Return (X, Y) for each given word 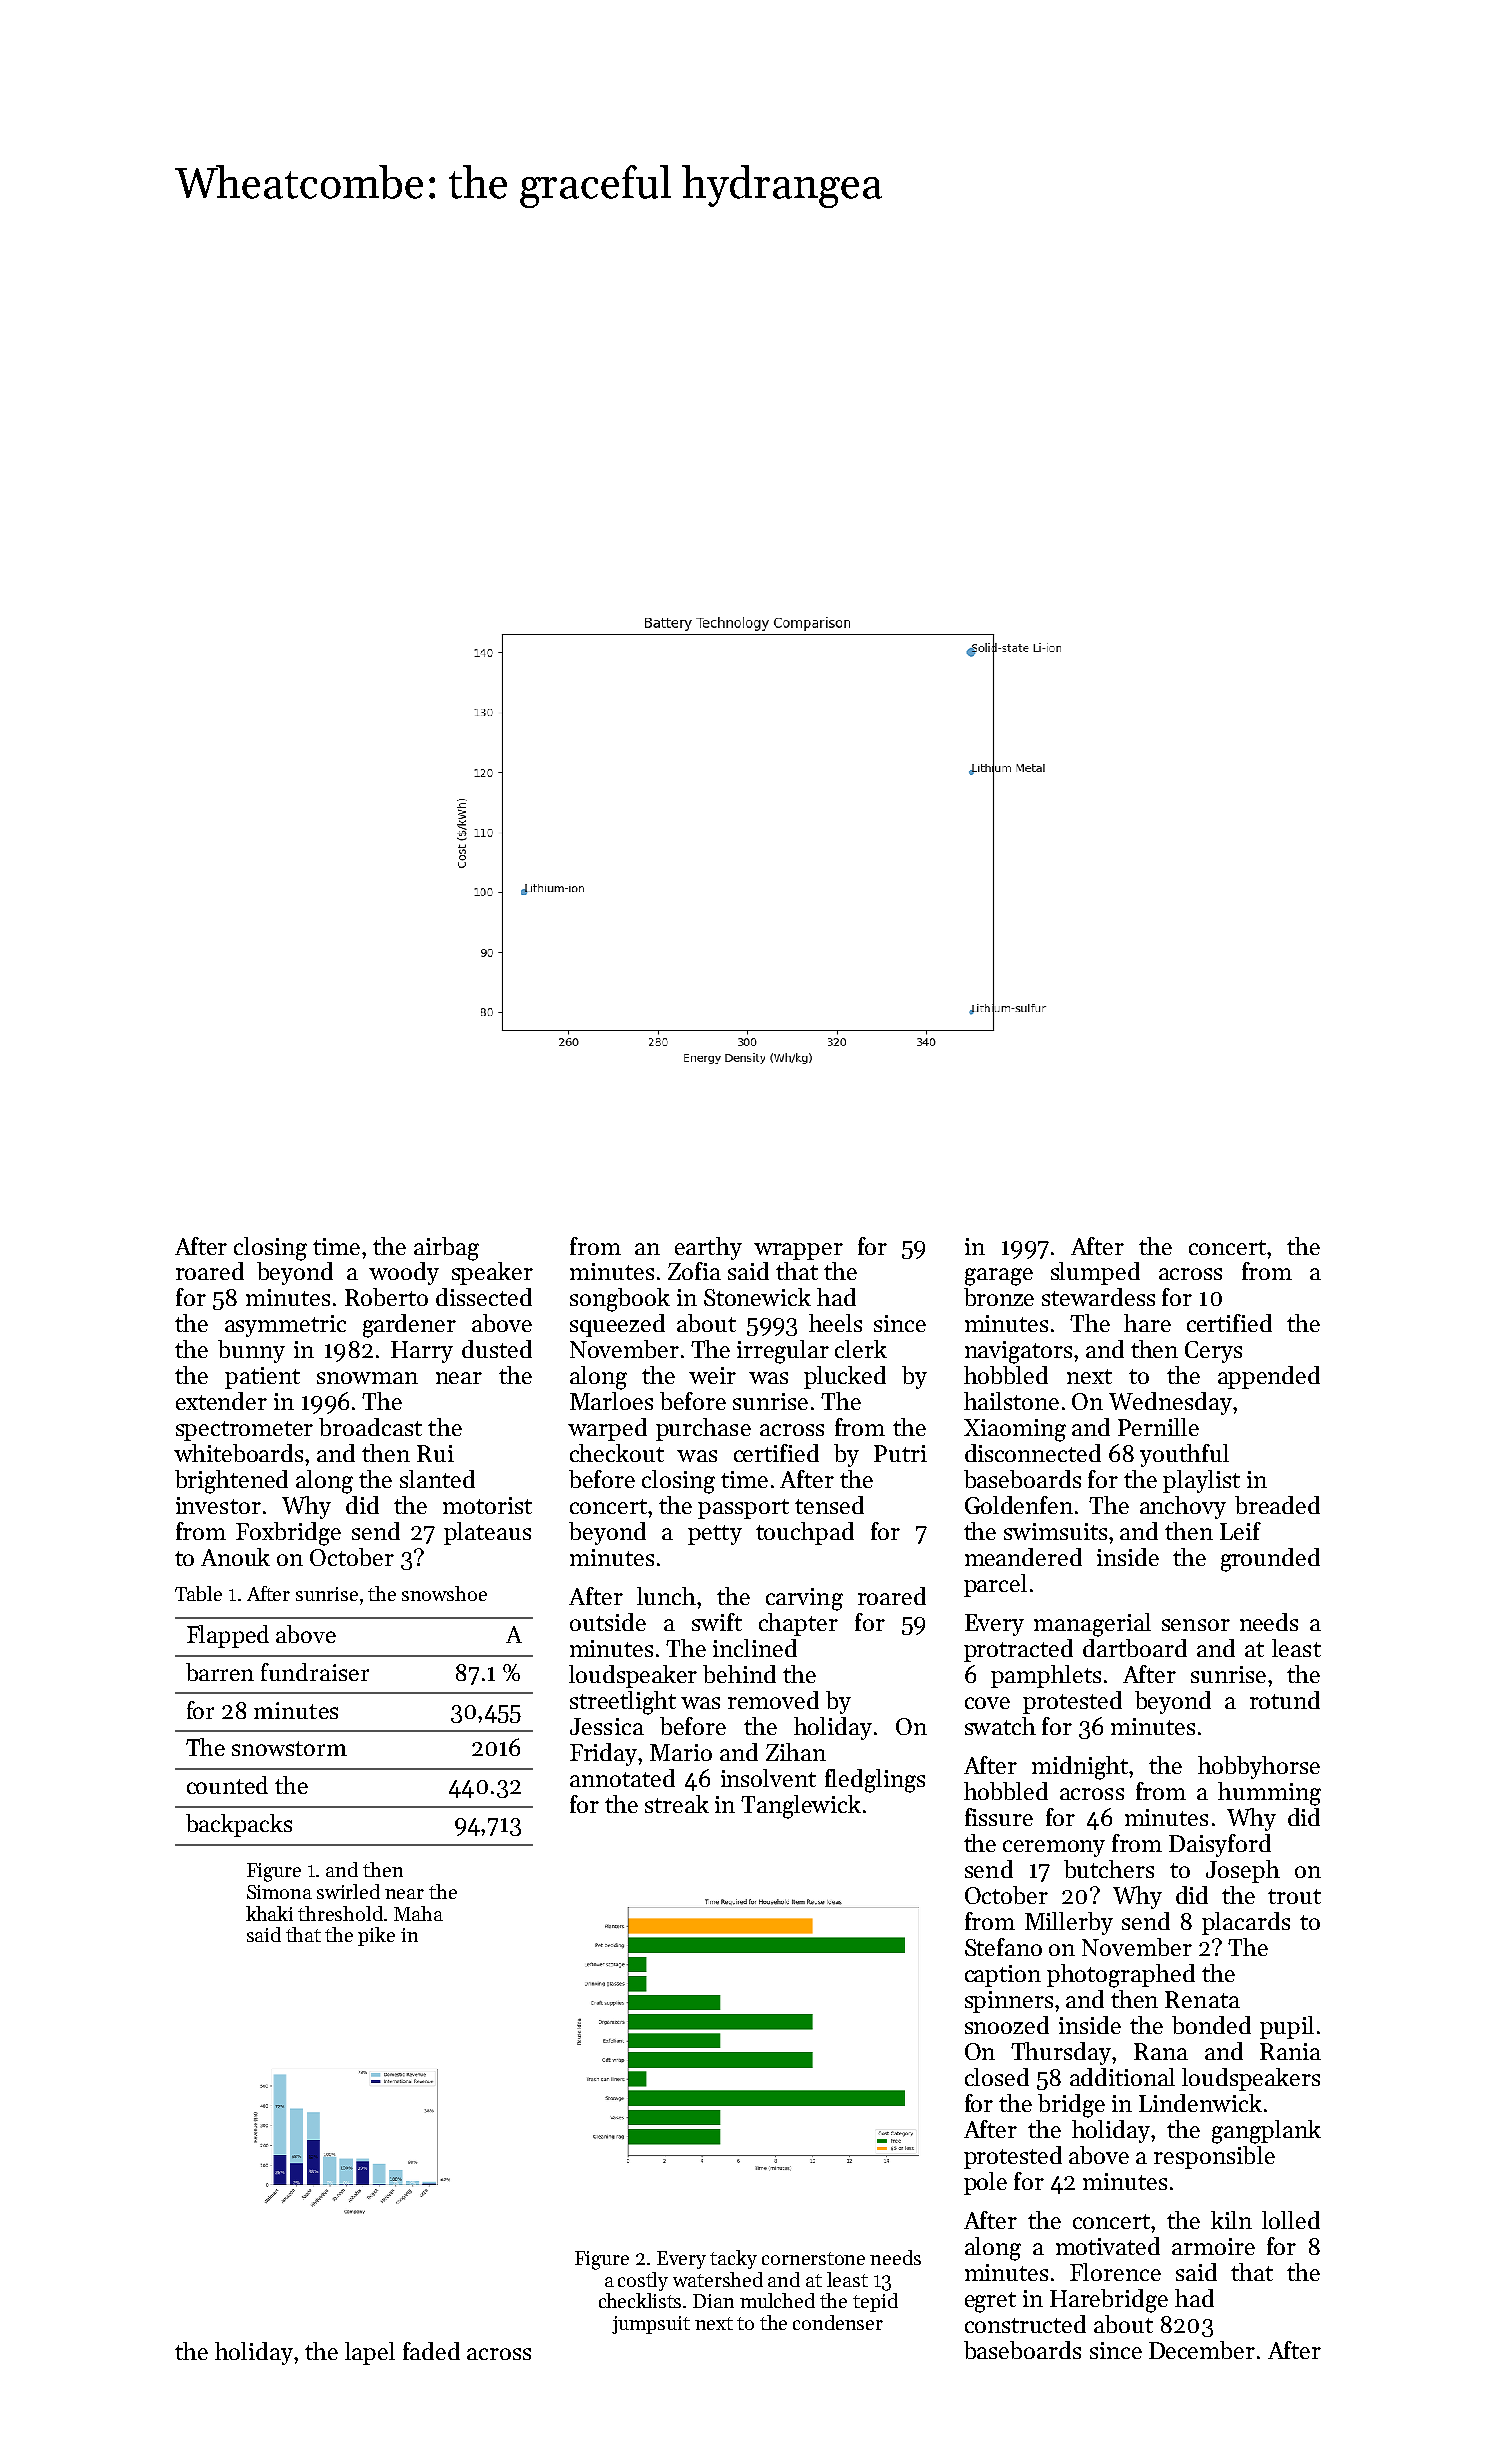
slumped (1095, 1273)
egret (990, 2302)
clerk (861, 1349)
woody (404, 1273)
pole (985, 2183)
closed (997, 2077)
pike (376, 1936)
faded (431, 2351)
